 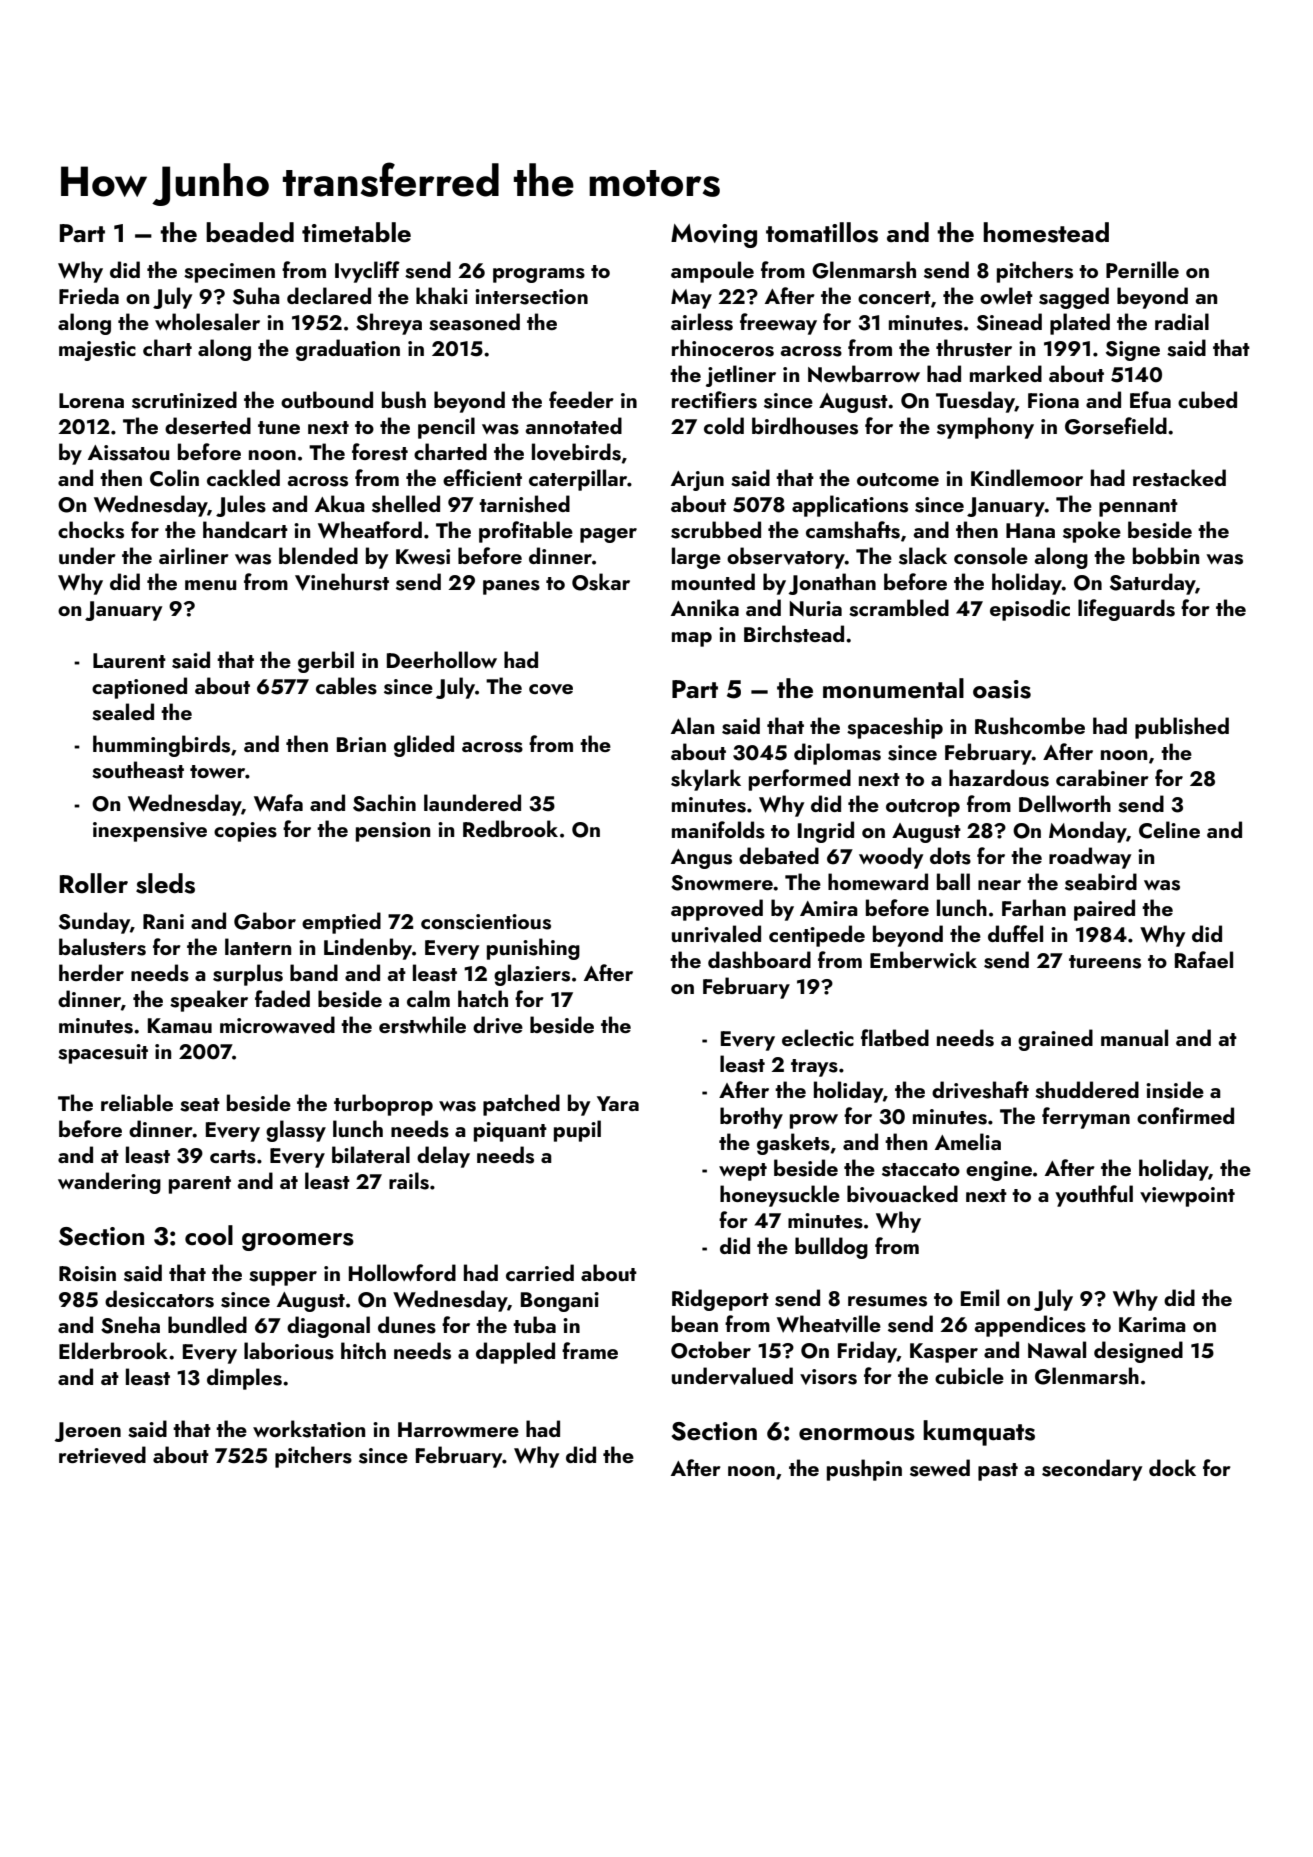 I want to click on ampoule, so click(x=712, y=272).
